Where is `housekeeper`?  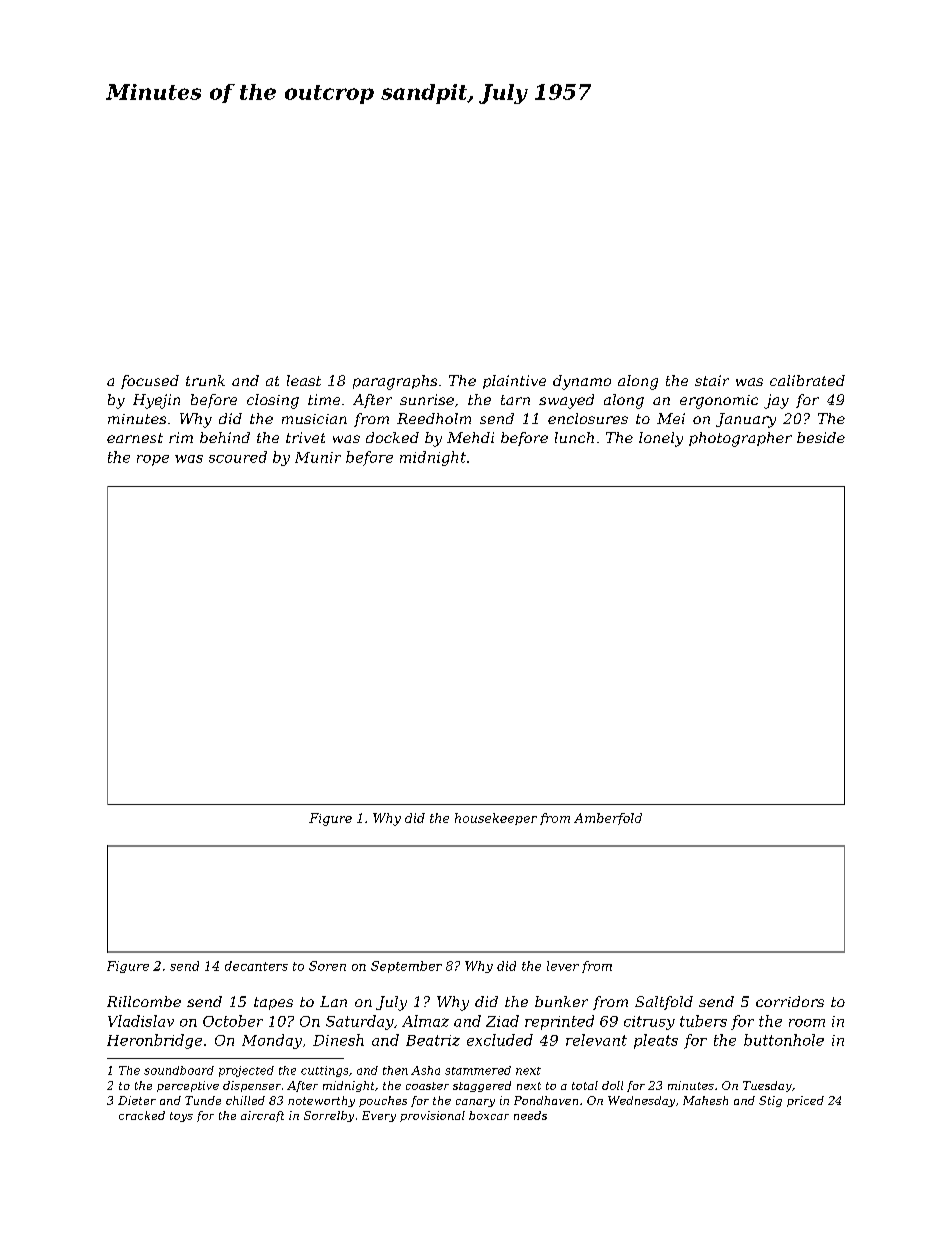 housekeeper is located at coordinates (496, 819).
